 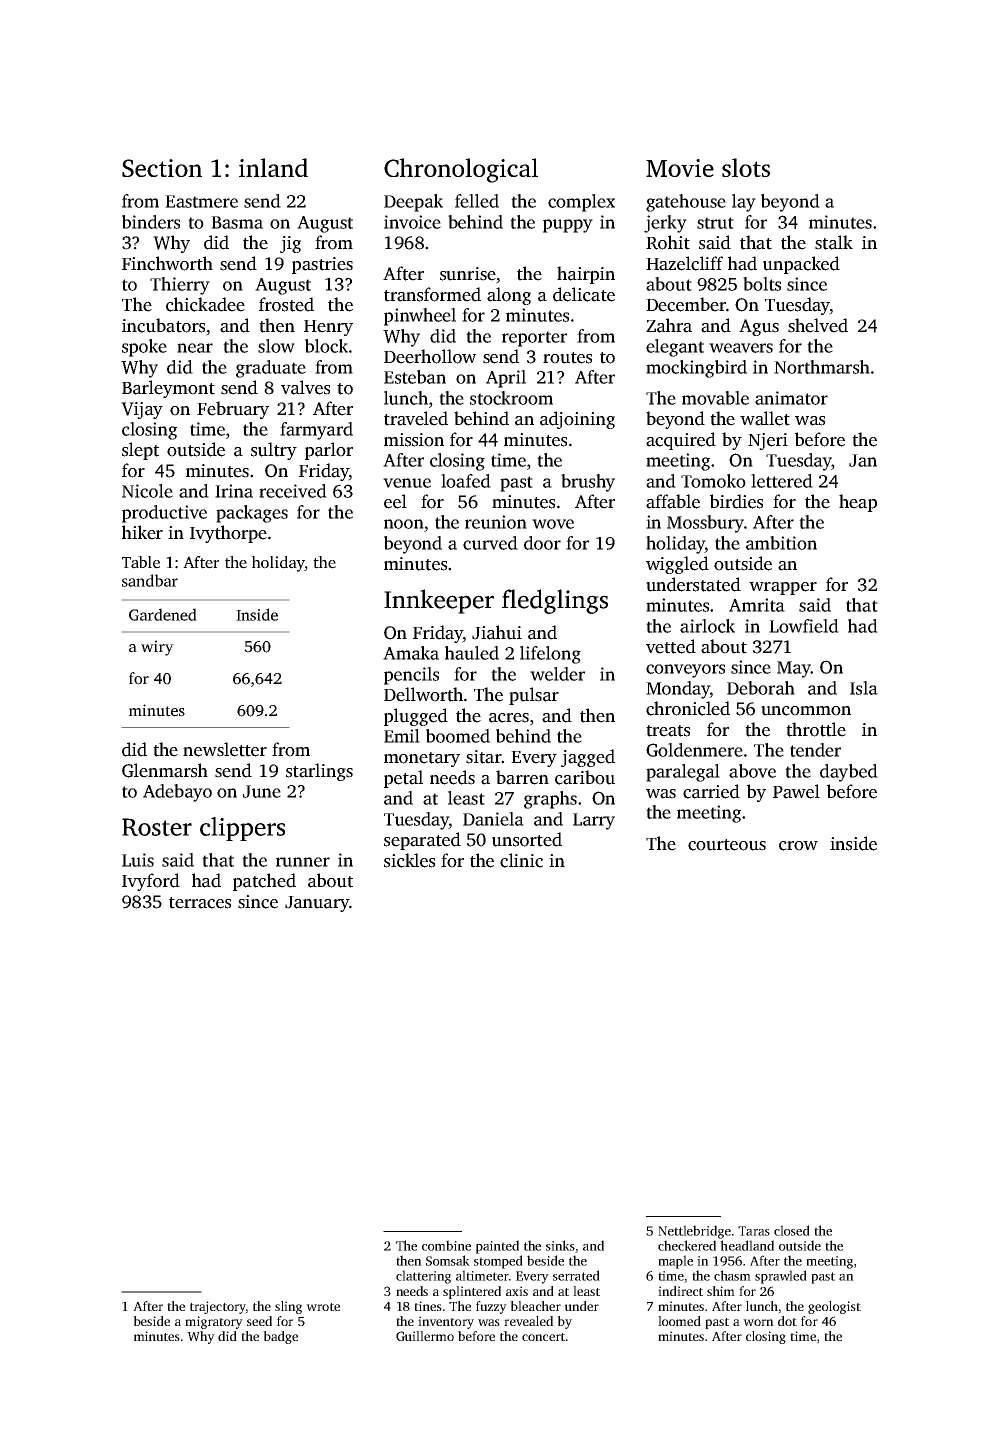 I want to click on adjoining, so click(x=577, y=420).
